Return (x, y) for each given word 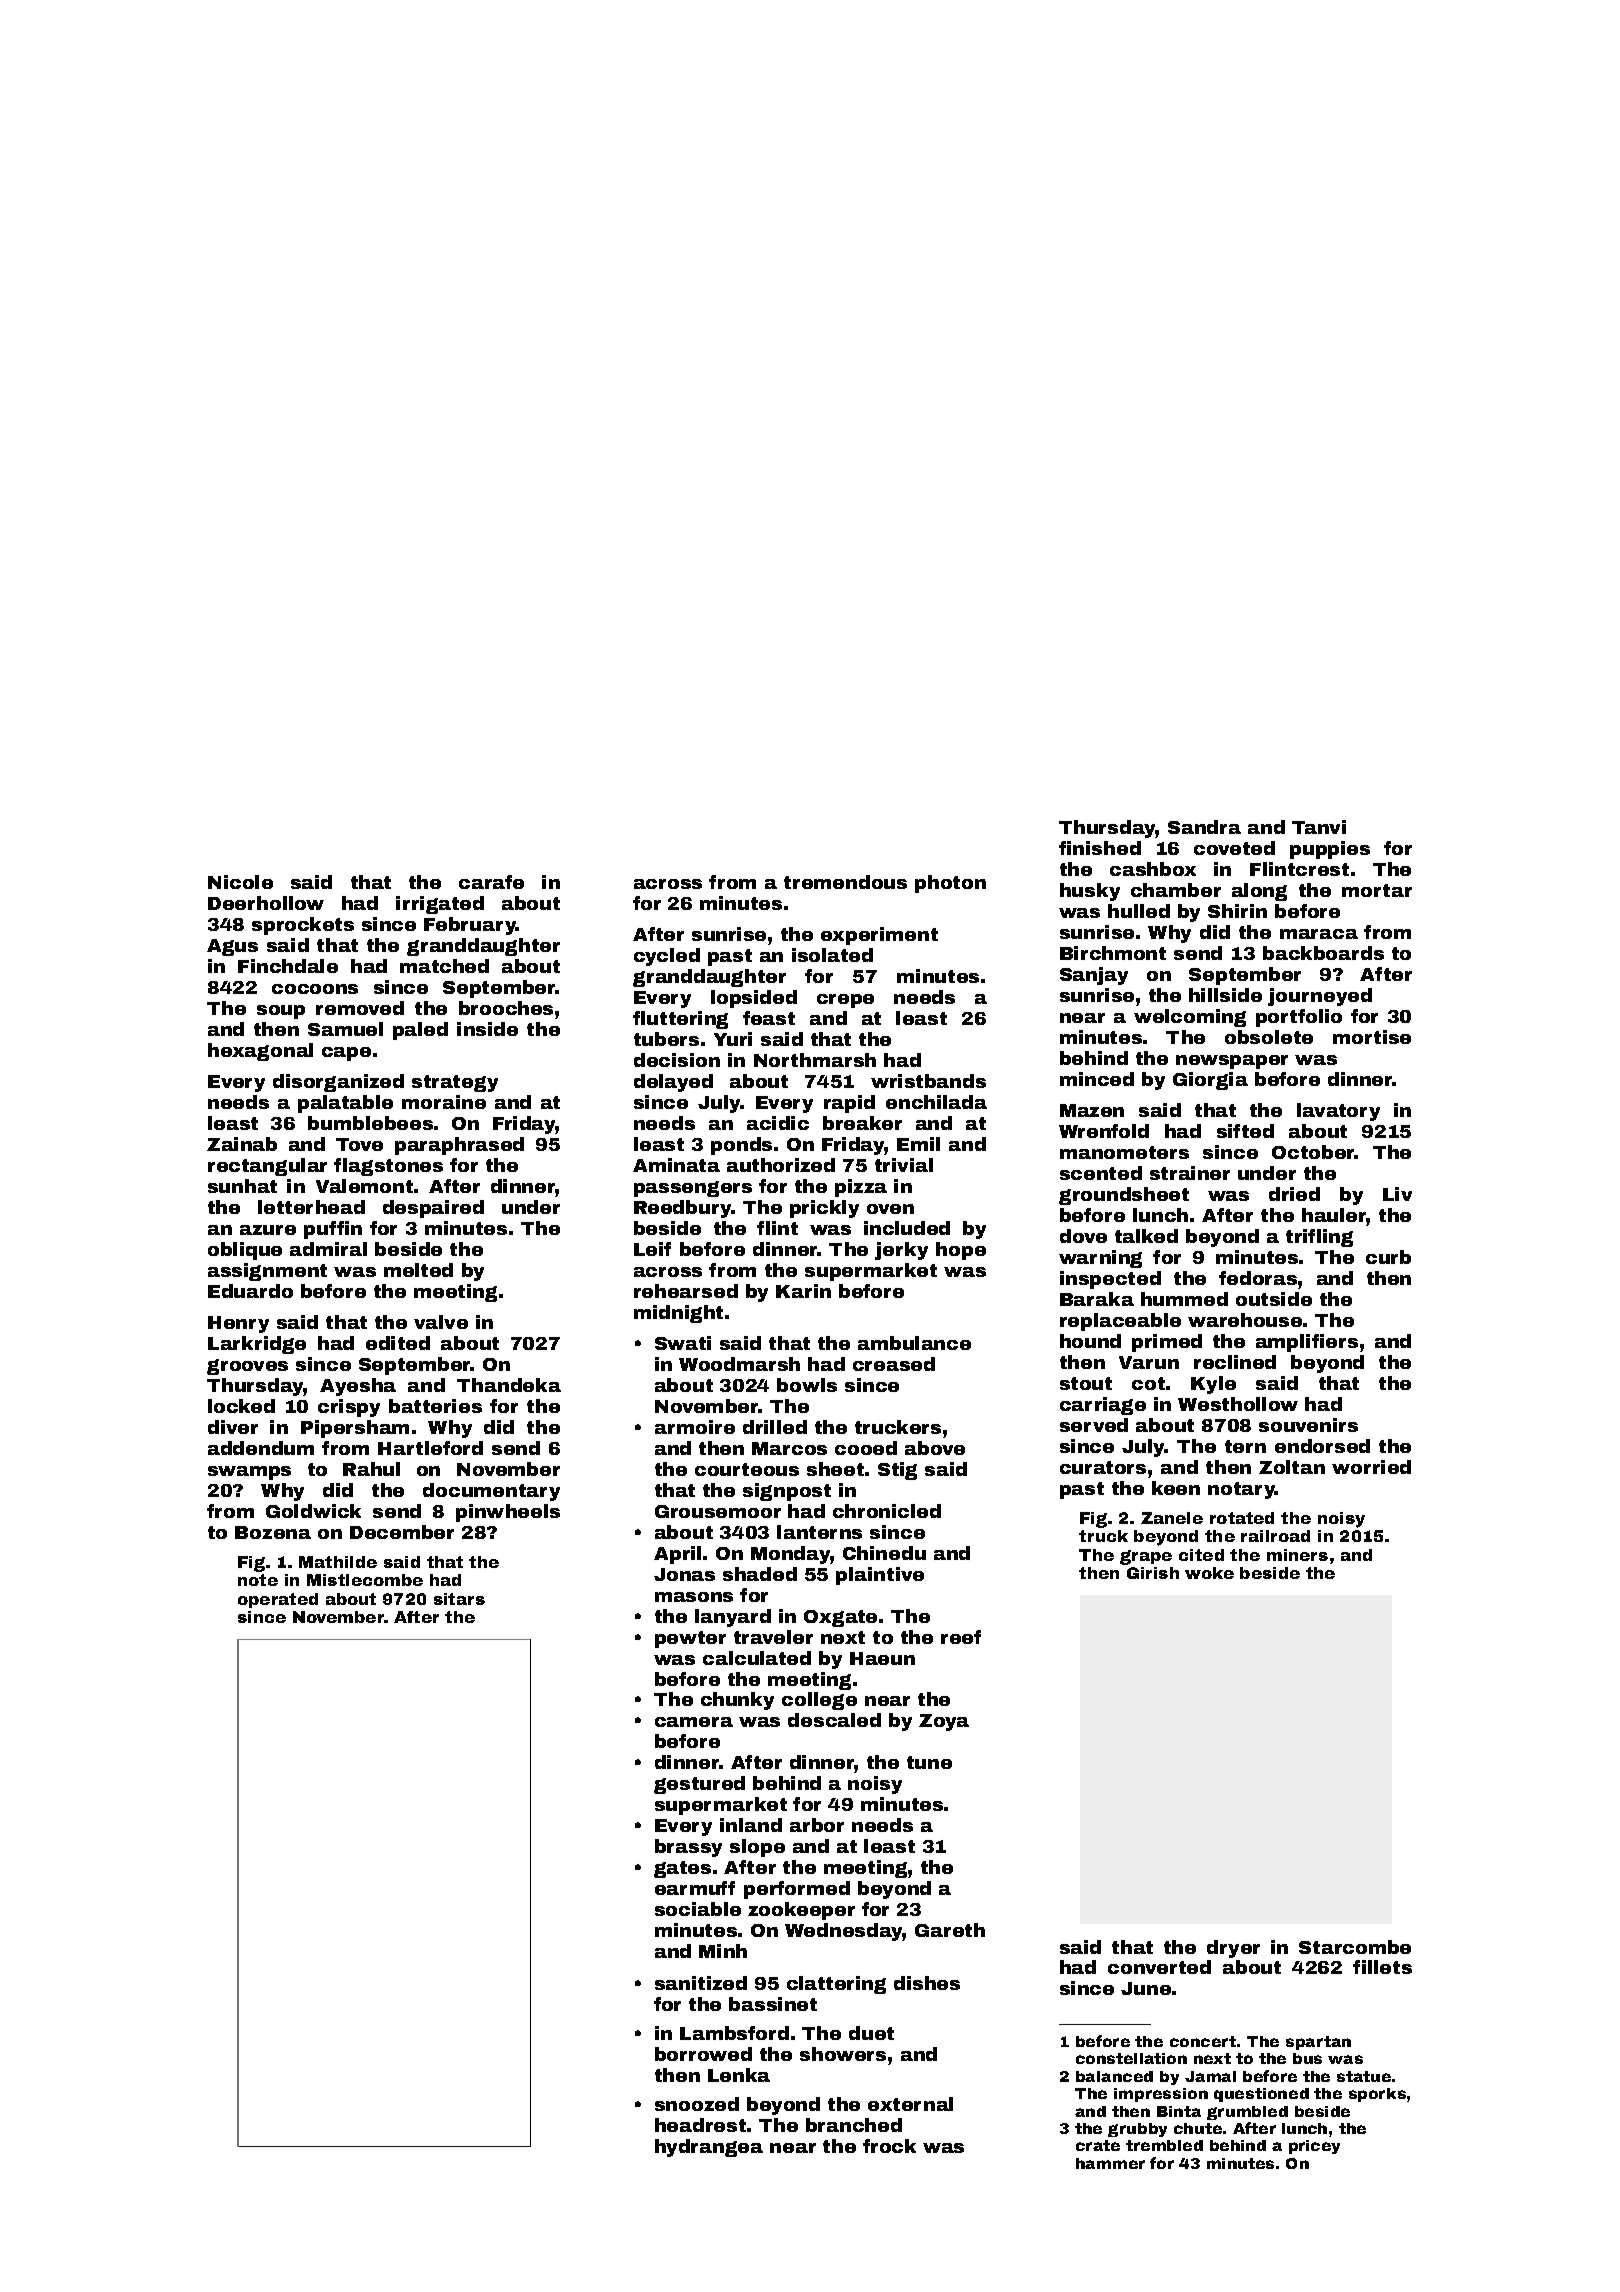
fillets (1382, 1967)
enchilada (936, 1102)
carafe (491, 882)
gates (682, 1869)
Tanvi (1319, 827)
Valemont (364, 1186)
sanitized (701, 1983)
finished (1100, 848)
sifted (1245, 1131)
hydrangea (709, 2148)
